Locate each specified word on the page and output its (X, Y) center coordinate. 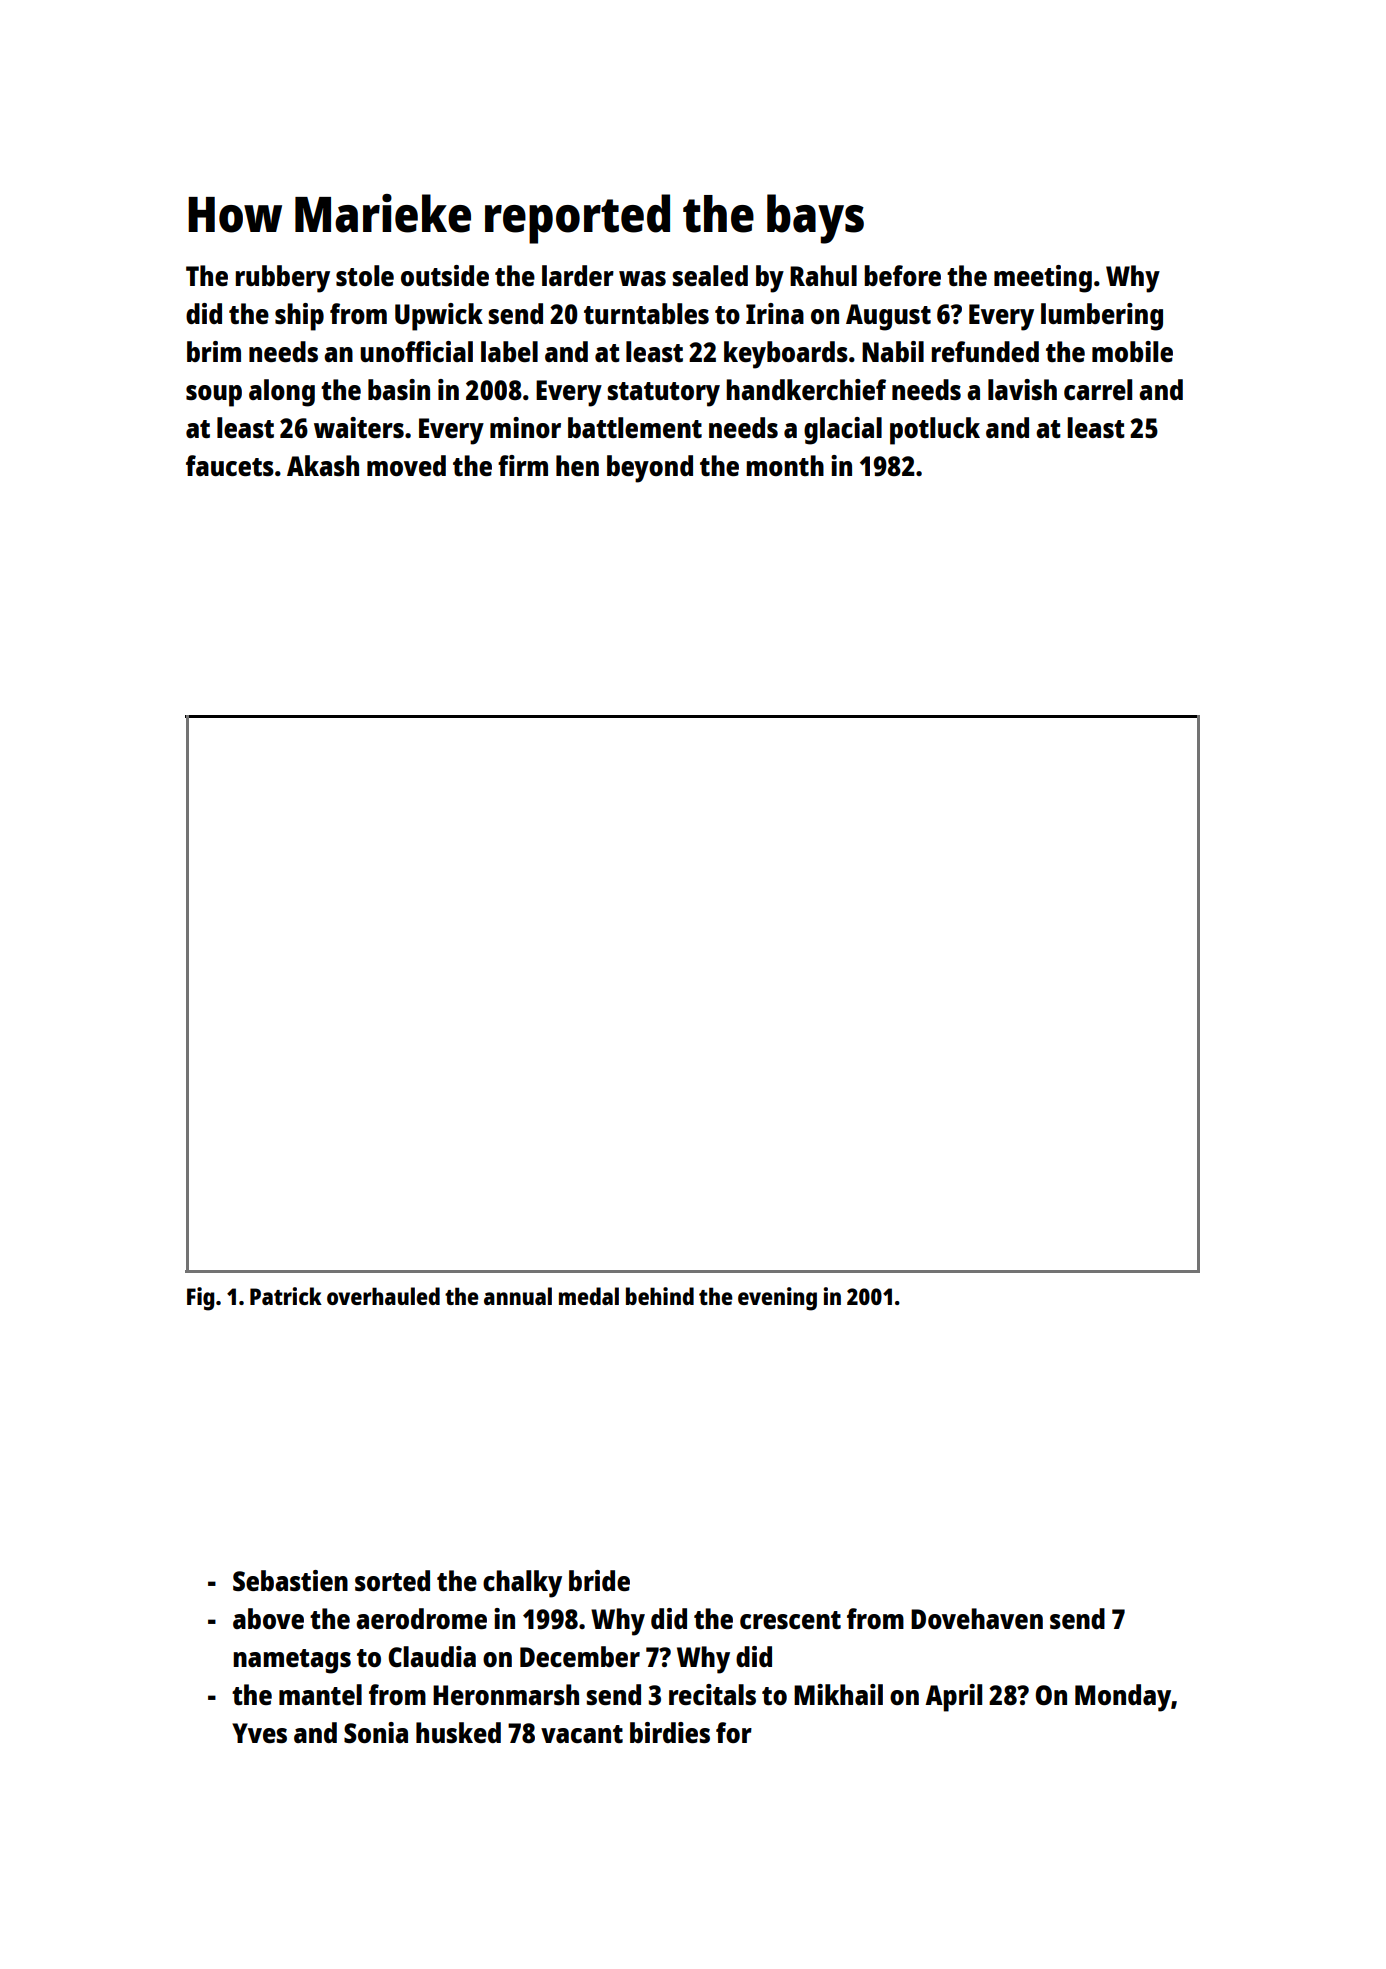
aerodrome (421, 1618)
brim (214, 351)
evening (777, 1299)
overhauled (383, 1296)
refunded (985, 351)
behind (660, 1296)
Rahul (823, 275)
